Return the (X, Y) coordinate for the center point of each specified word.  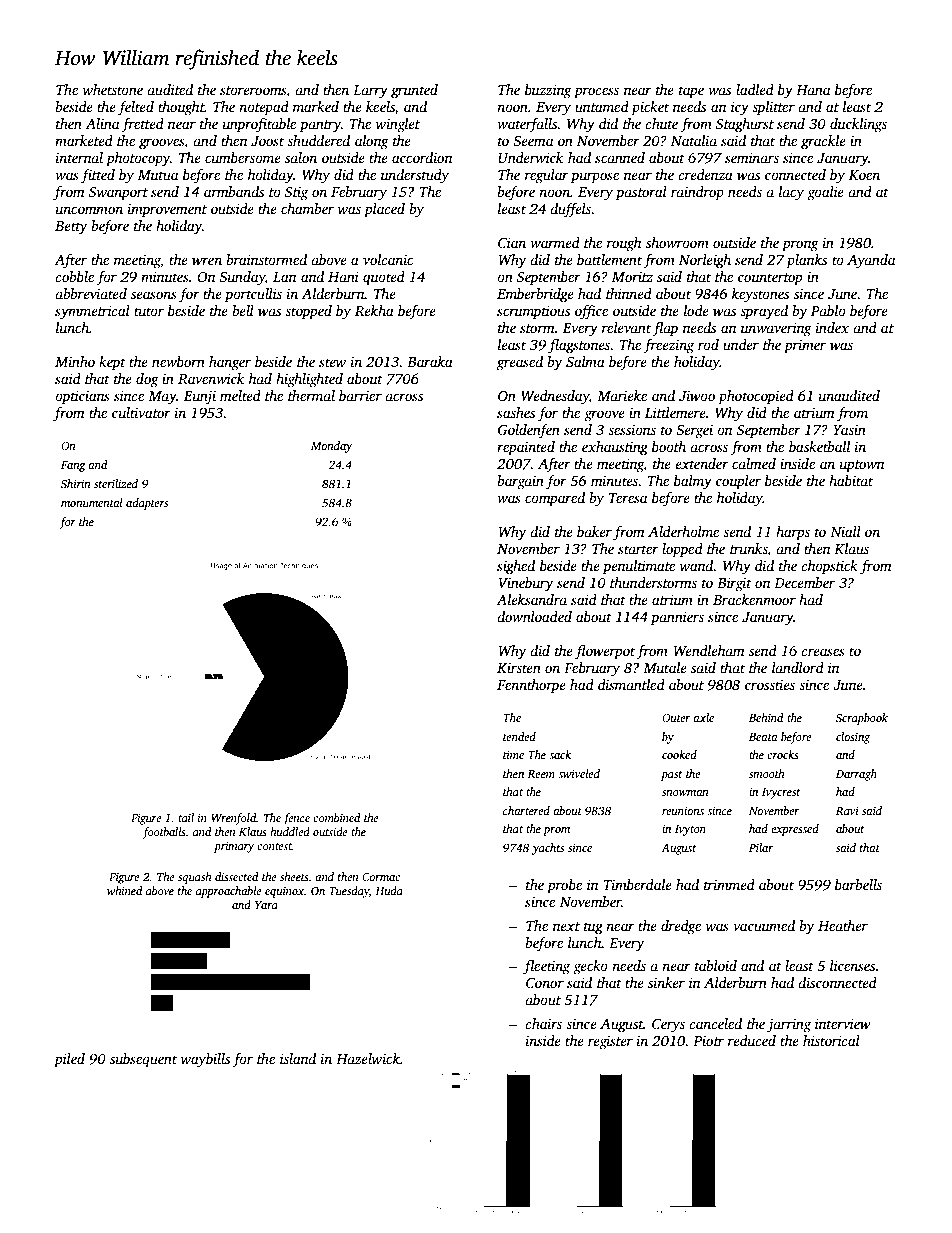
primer (805, 346)
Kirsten (519, 667)
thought (181, 108)
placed (384, 210)
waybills (205, 1060)
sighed (516, 567)
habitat (851, 480)
